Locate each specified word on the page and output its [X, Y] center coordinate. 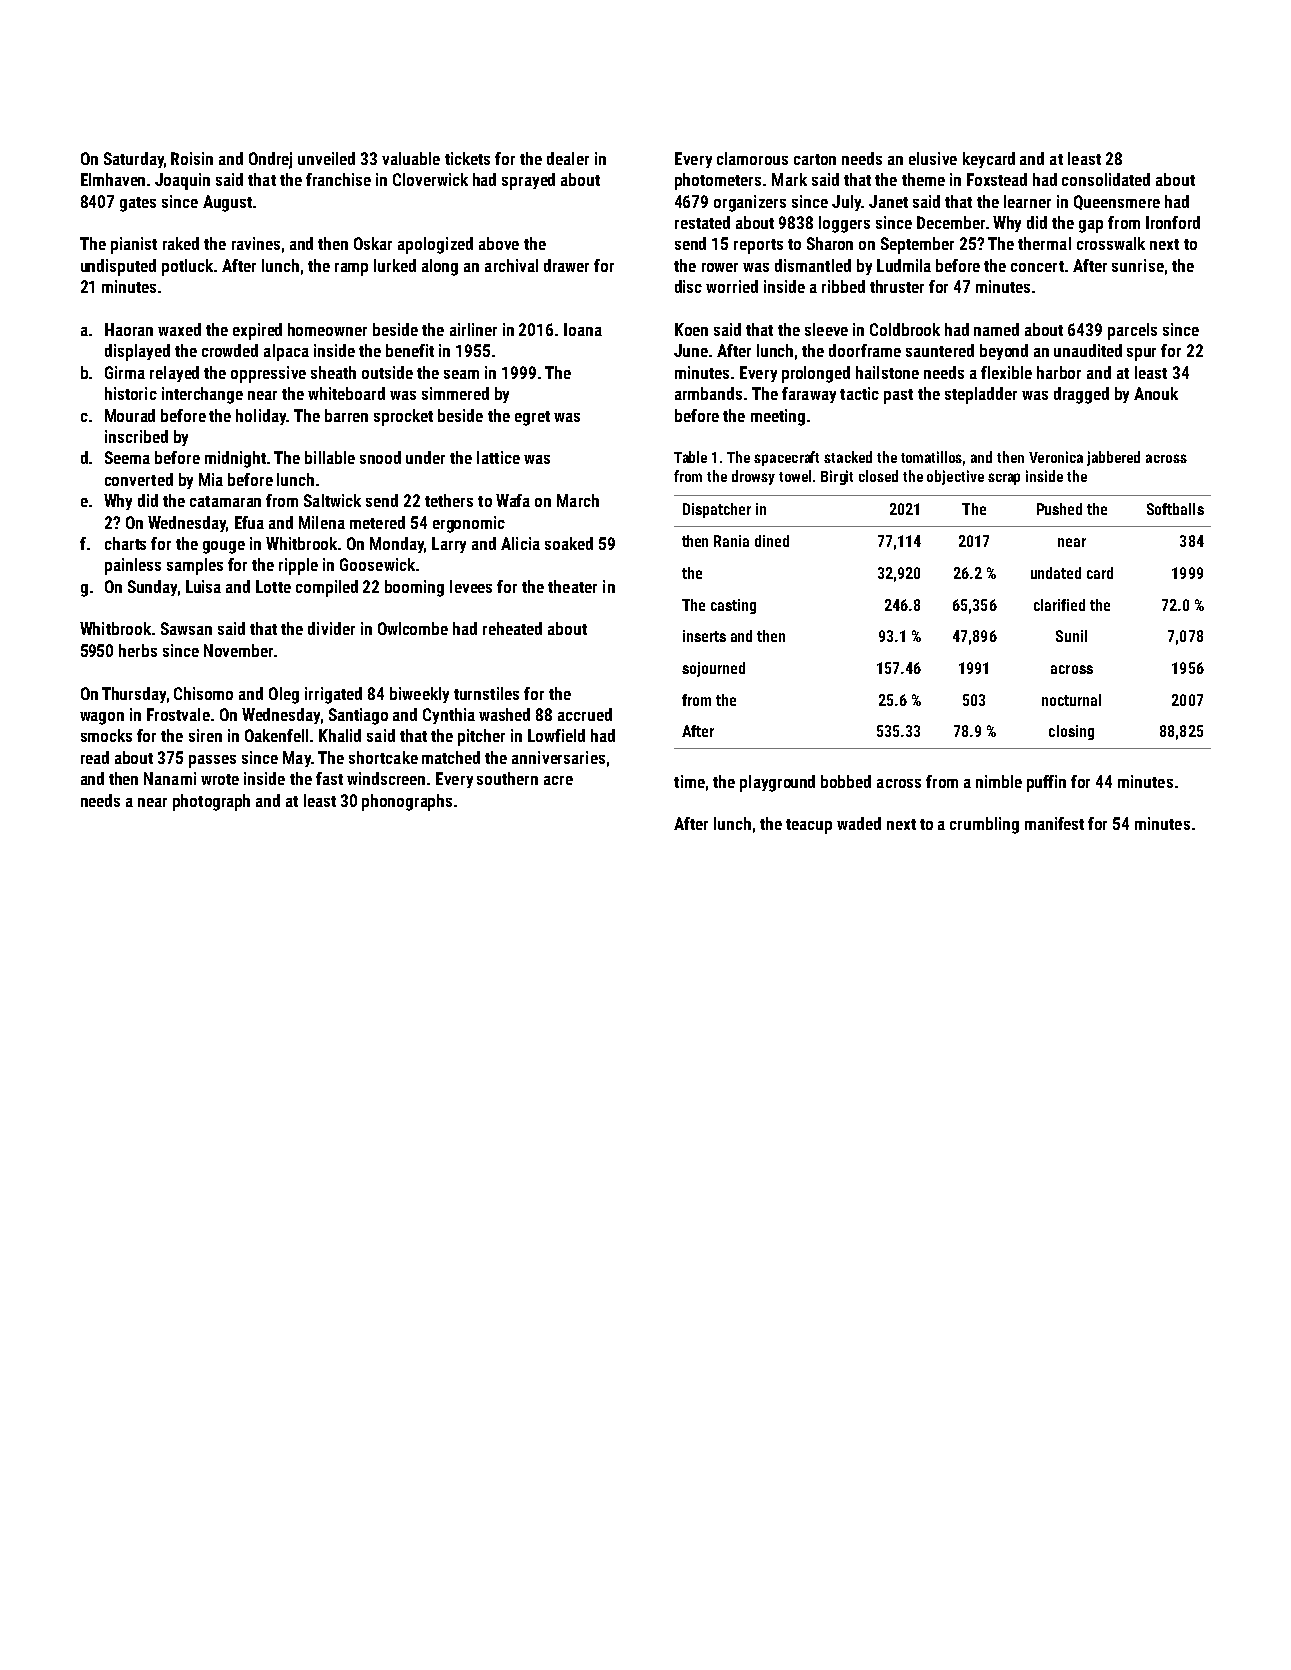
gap [1091, 226]
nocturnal [1071, 700]
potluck [187, 267]
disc [688, 286]
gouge [224, 547]
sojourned [713, 669]
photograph [211, 802]
